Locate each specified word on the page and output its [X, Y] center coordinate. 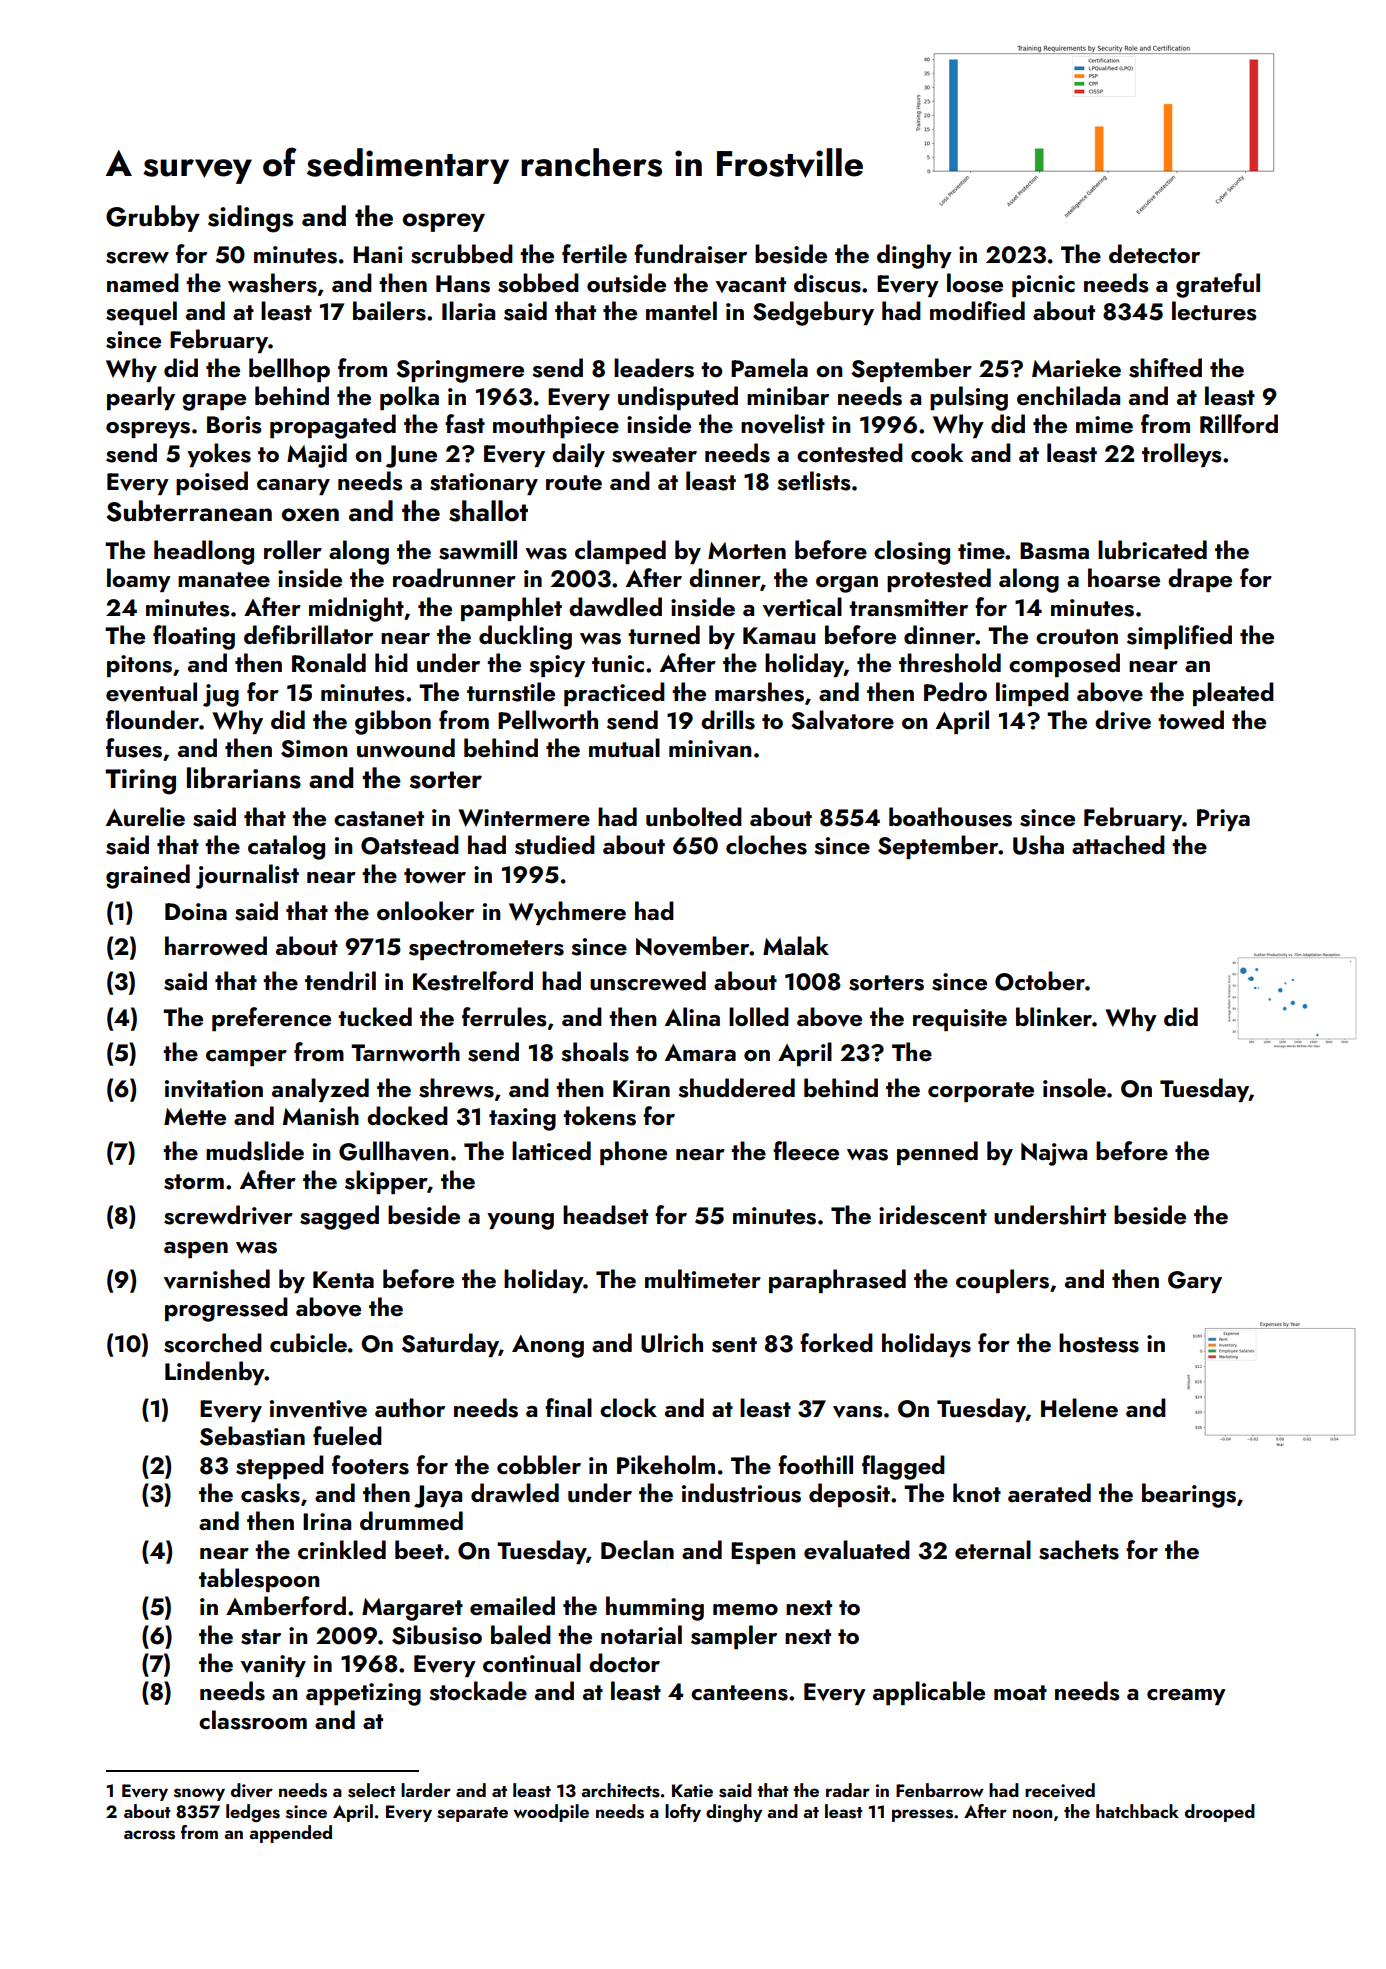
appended [290, 1834]
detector [1154, 253]
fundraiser [690, 254]
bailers [389, 311]
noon [1032, 1813]
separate [472, 1814]
